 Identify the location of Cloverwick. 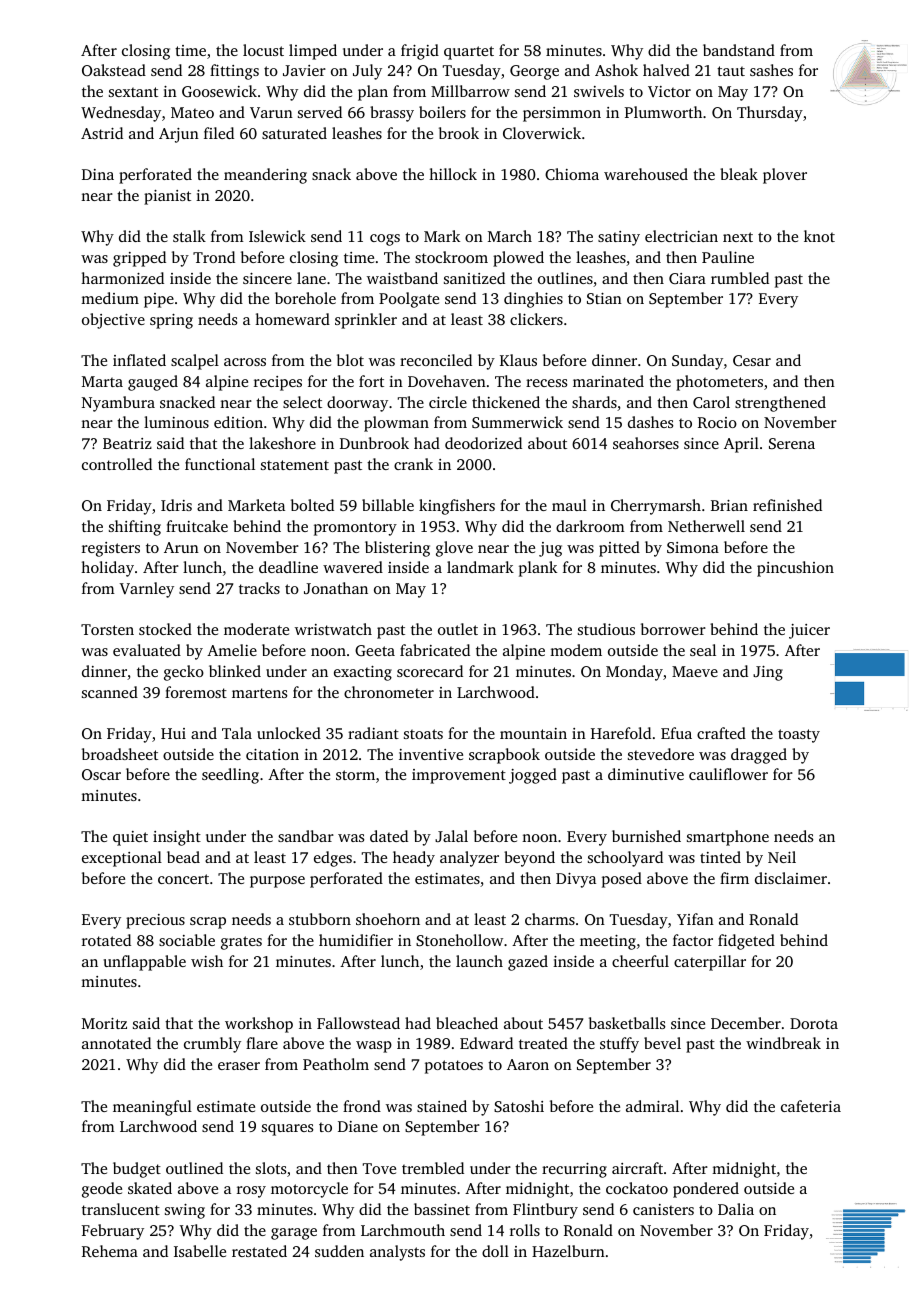
(542, 133).
